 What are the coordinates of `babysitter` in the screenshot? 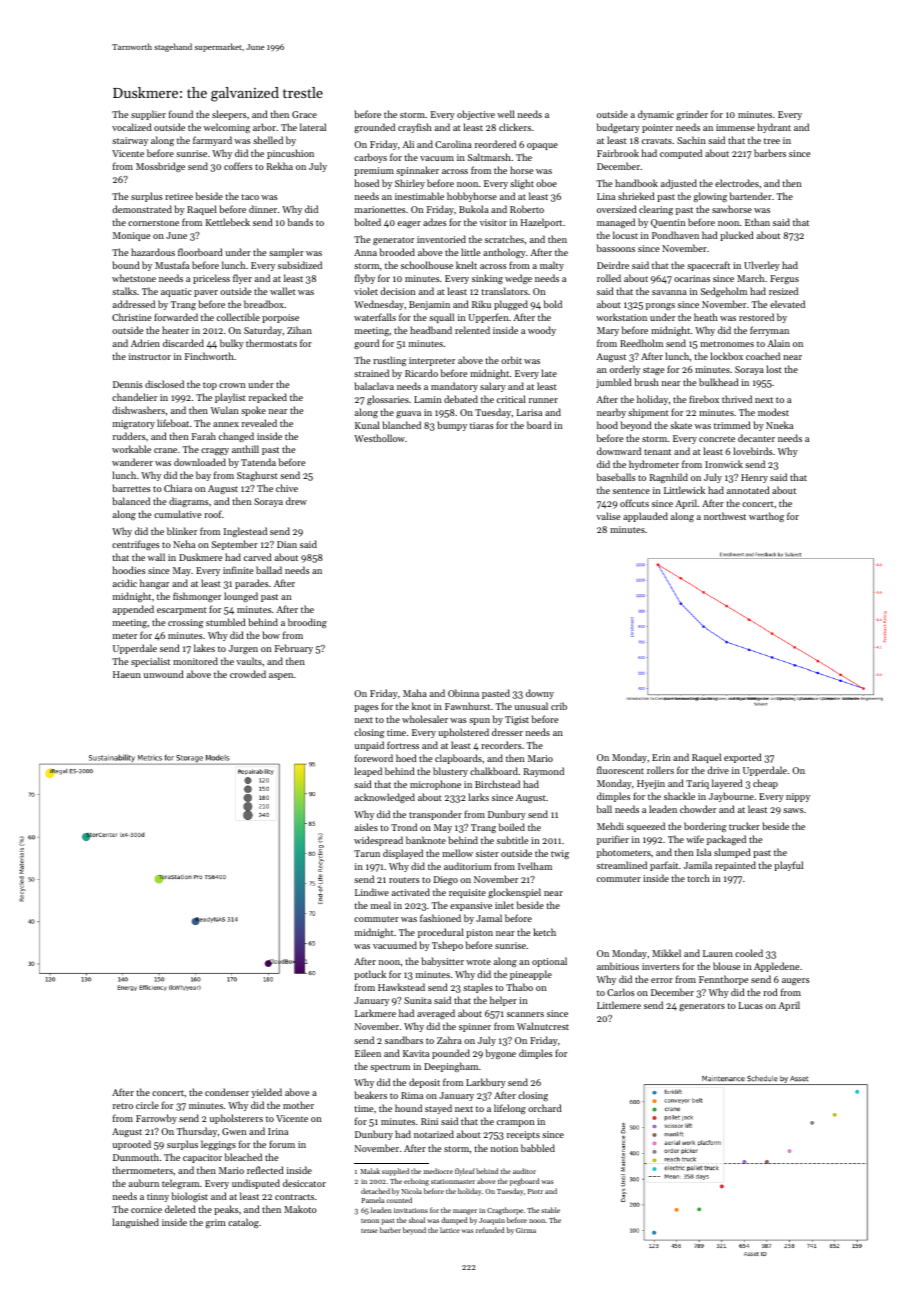 It's located at (442, 962).
